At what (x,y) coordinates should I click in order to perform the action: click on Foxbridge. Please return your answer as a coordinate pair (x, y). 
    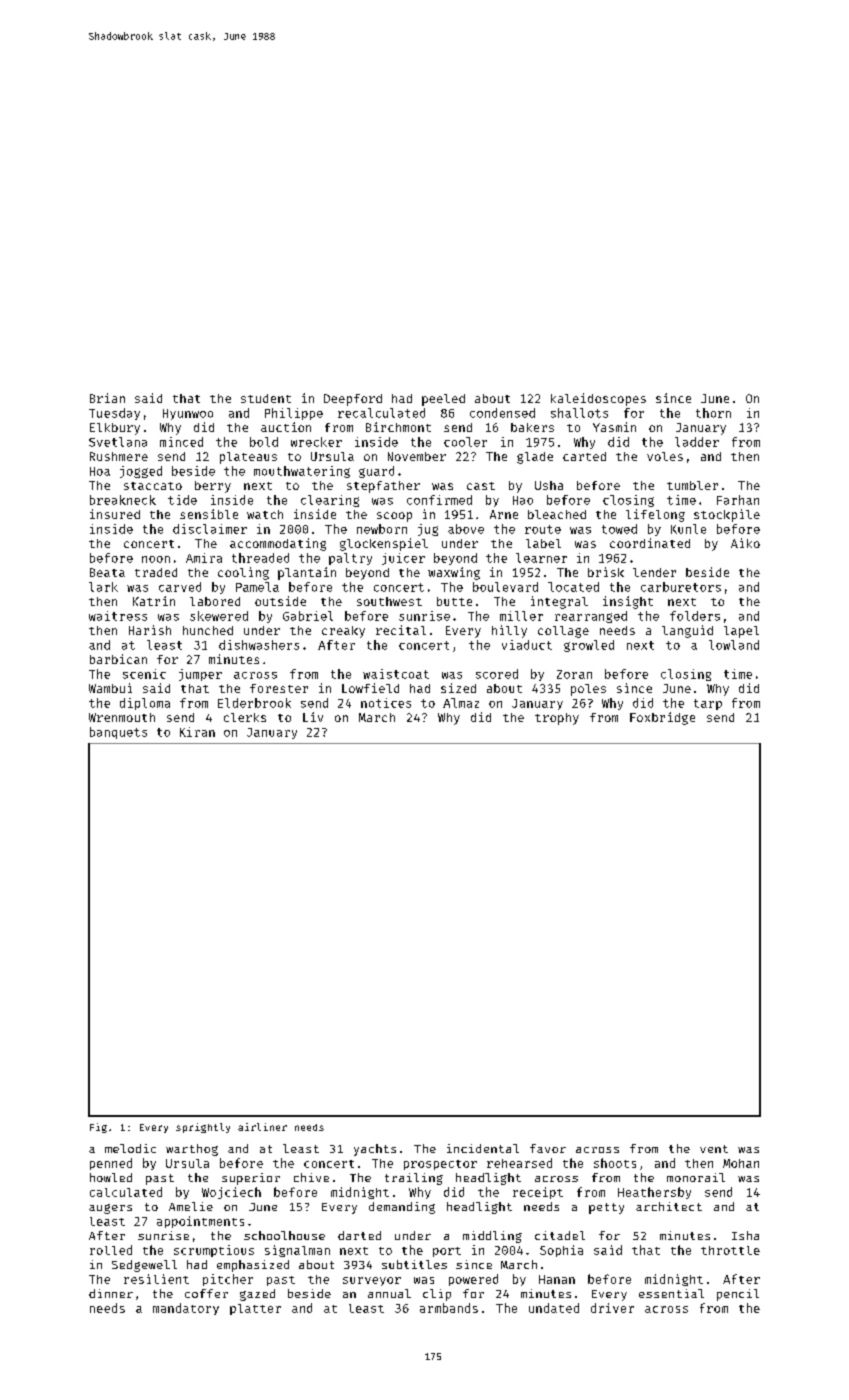
    Looking at the image, I should click on (662, 718).
